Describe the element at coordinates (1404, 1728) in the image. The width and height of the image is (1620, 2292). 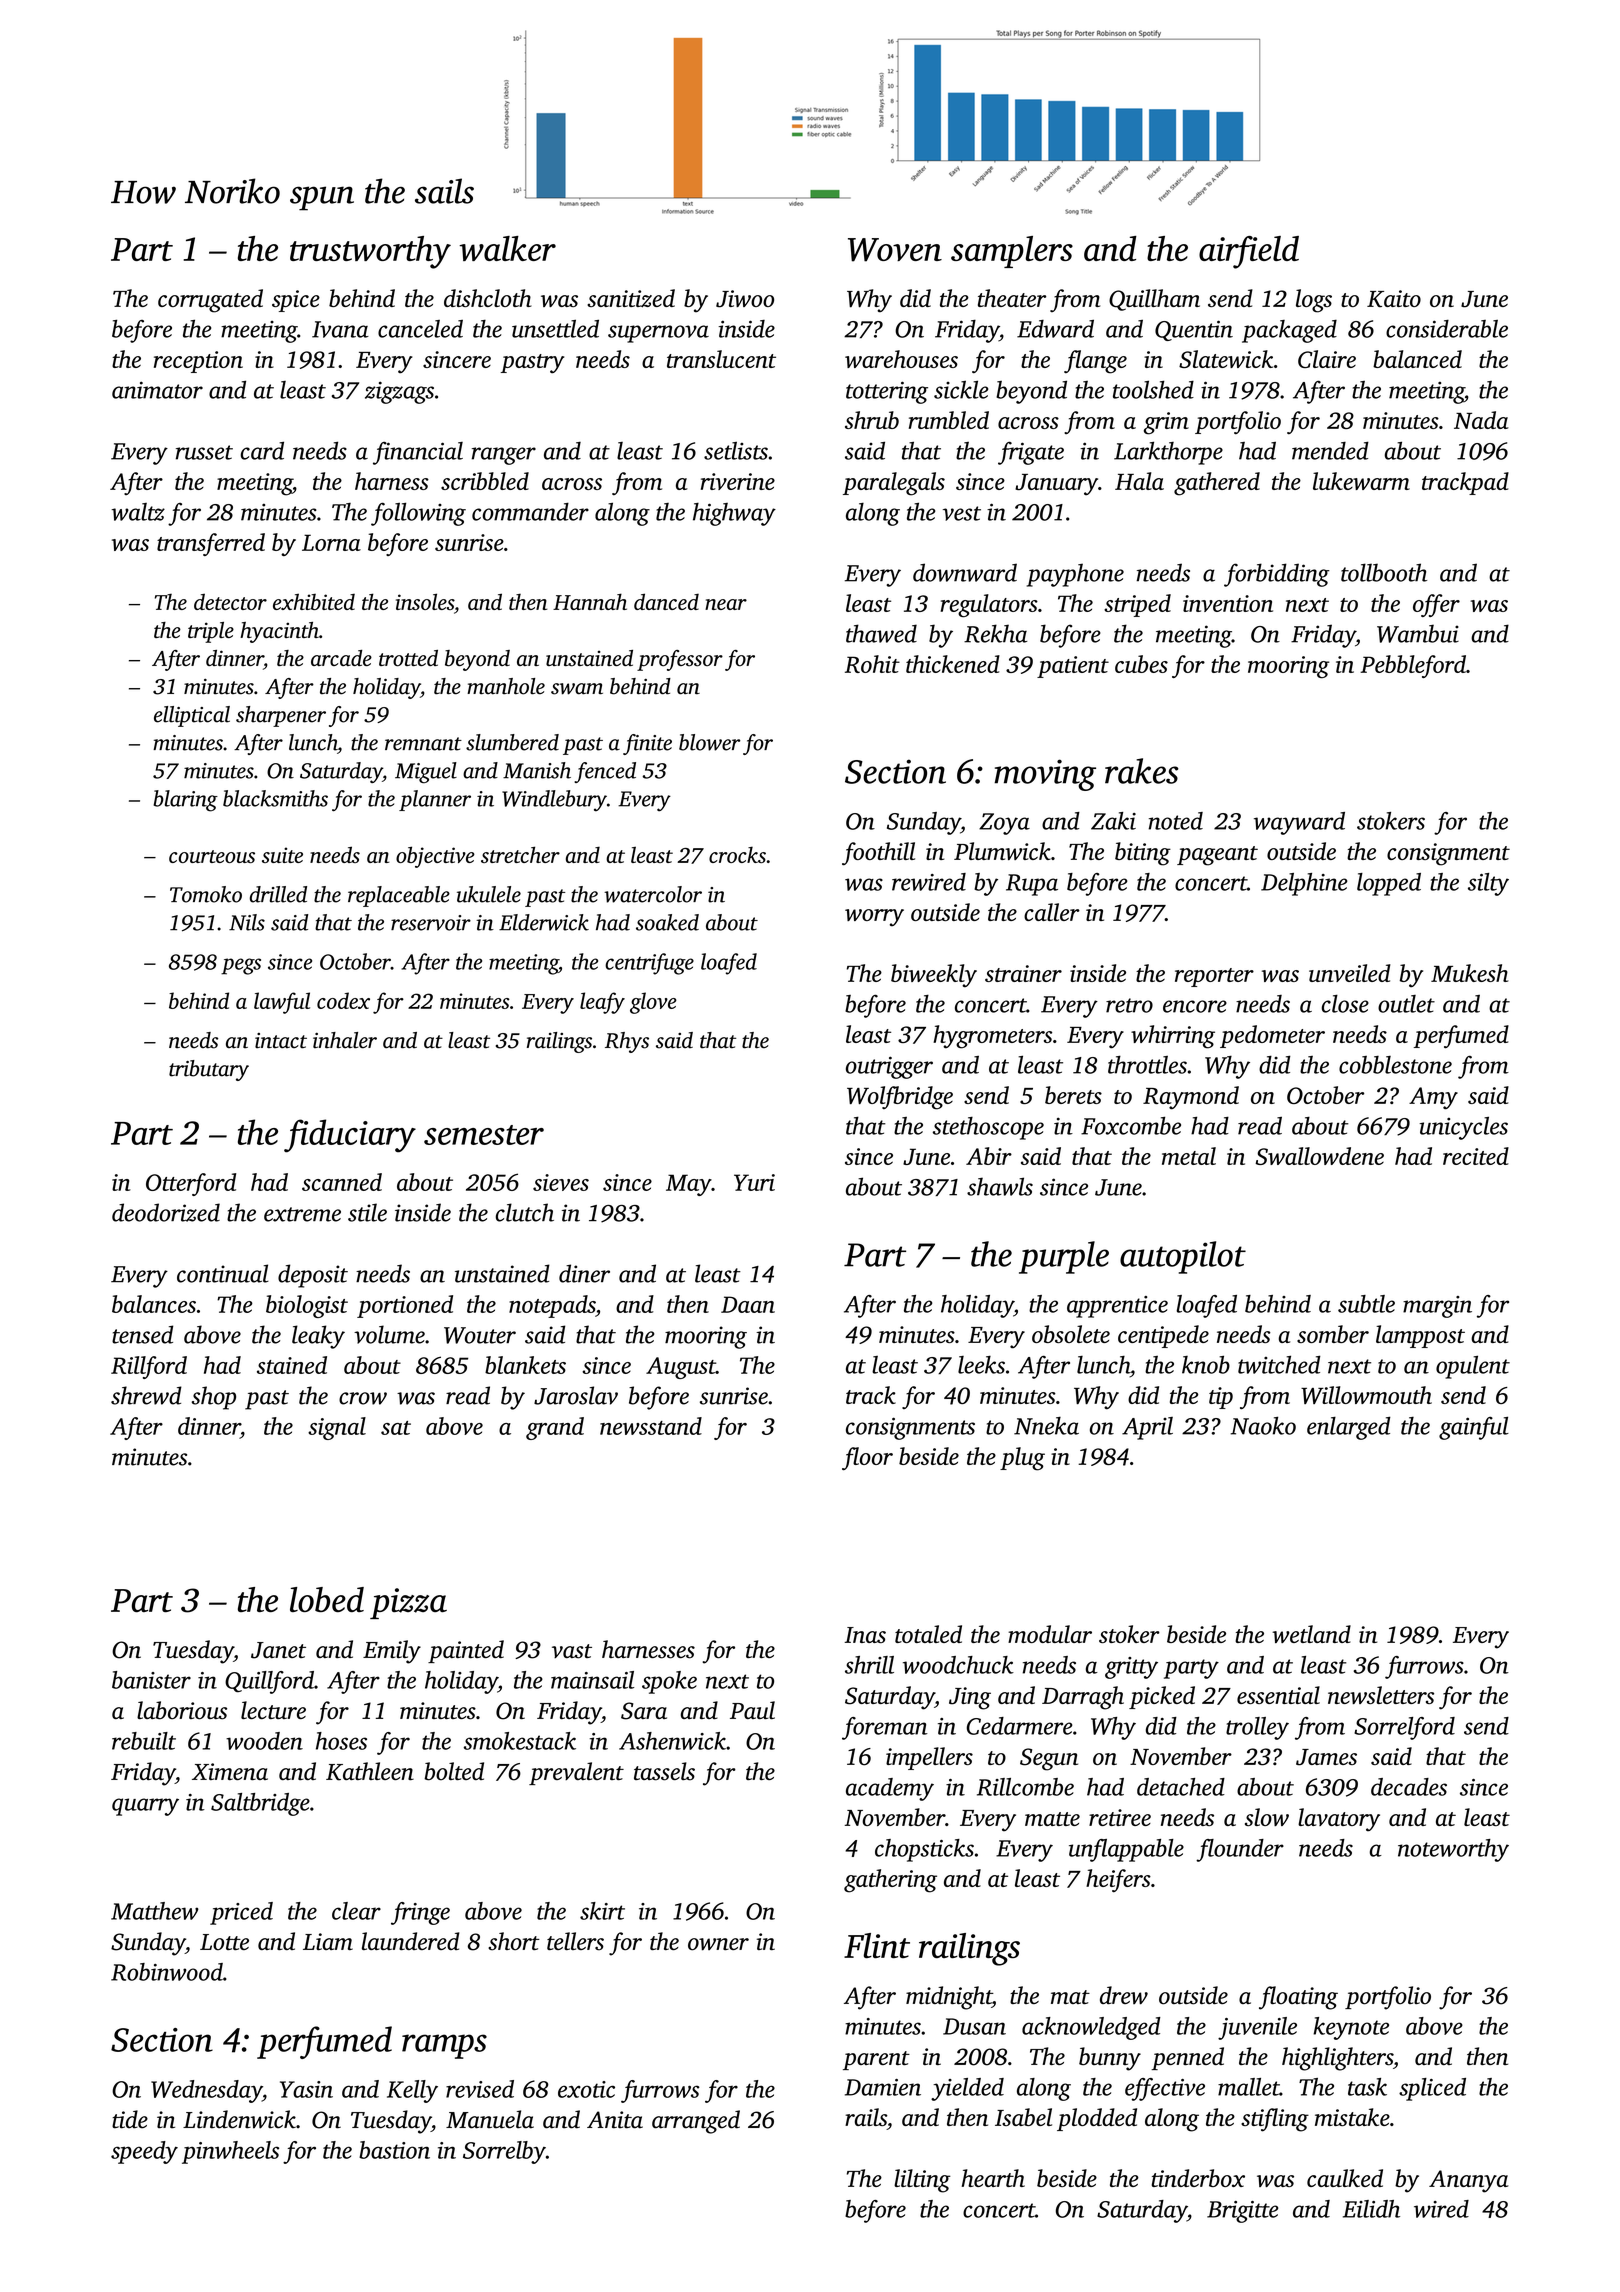
I see `Sorrelford` at that location.
